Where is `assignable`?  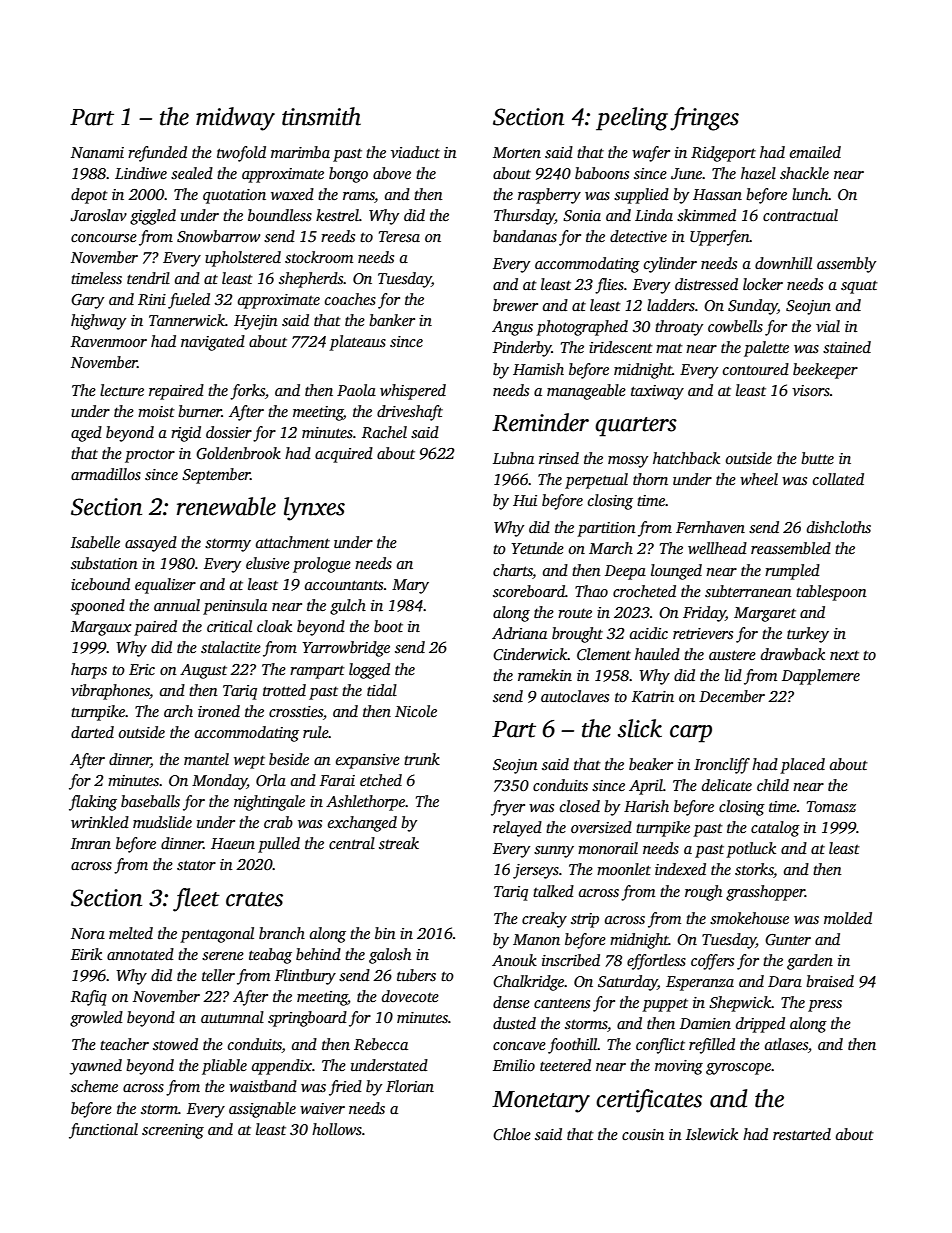
assignable is located at coordinates (262, 1110).
